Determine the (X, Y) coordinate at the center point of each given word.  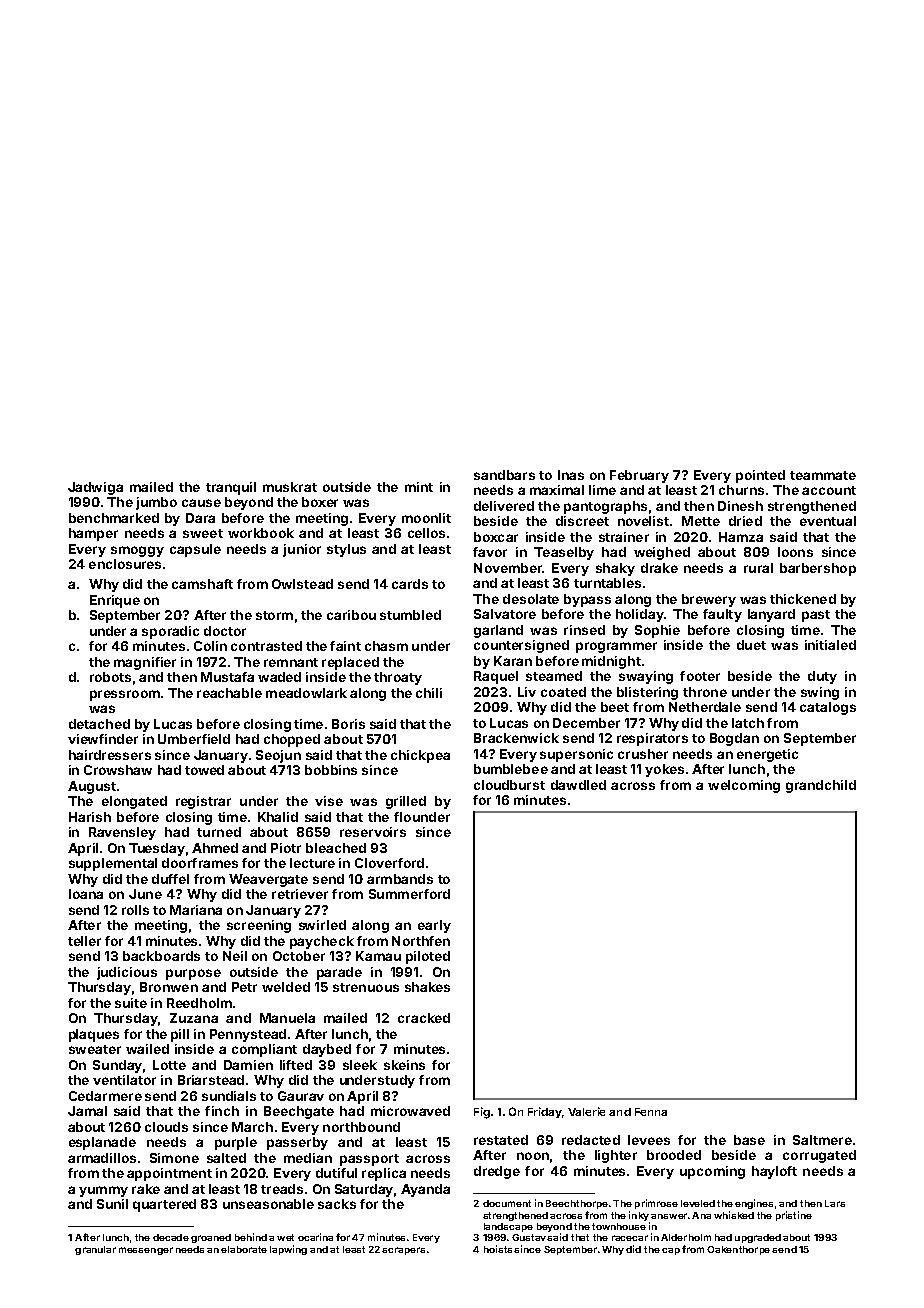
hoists (498, 1249)
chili (429, 693)
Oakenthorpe (738, 1250)
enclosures (125, 564)
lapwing (288, 1250)
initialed (830, 645)
